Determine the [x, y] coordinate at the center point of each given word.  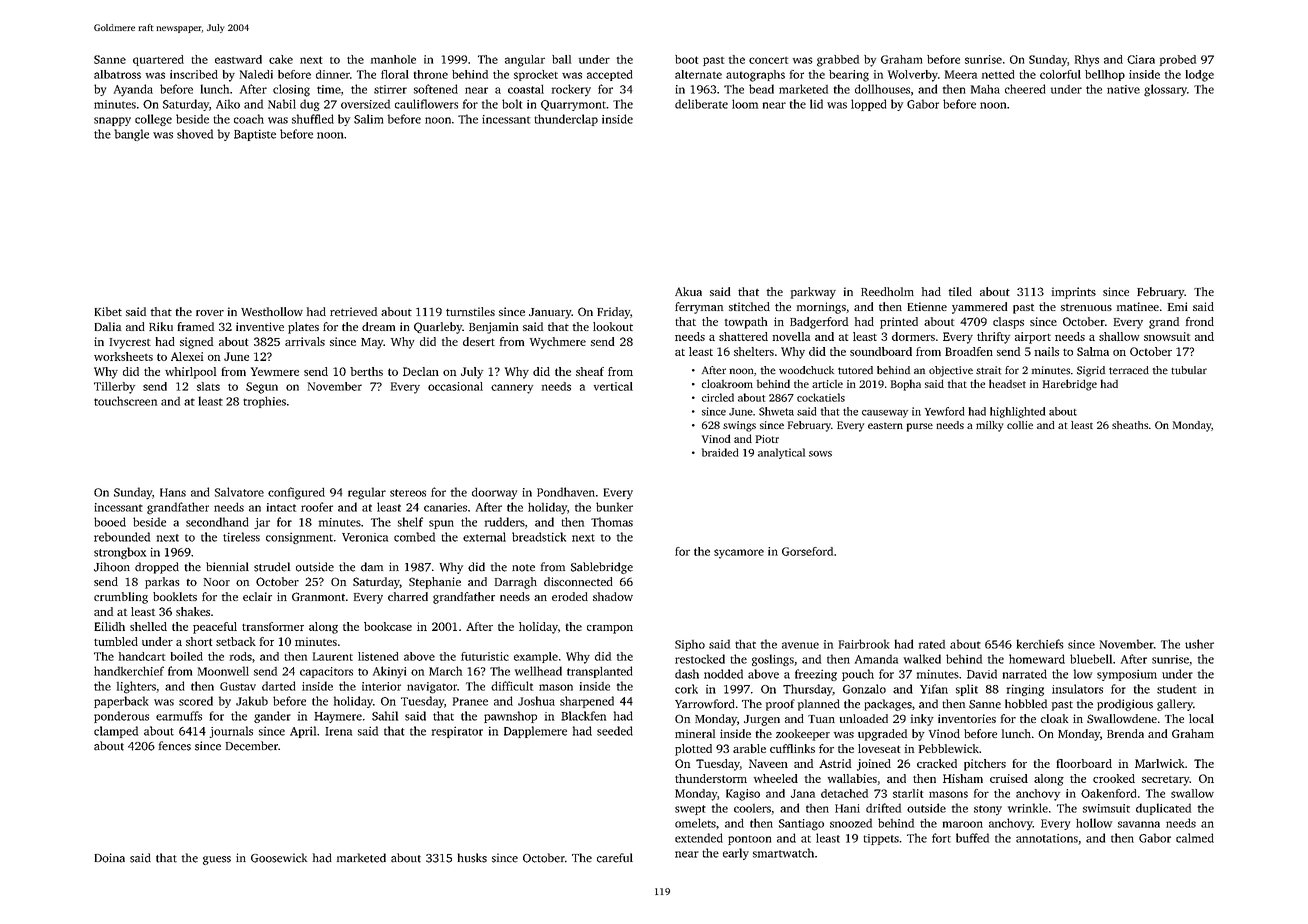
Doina [110, 858]
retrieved [353, 311]
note [523, 568]
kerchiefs [1040, 644]
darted [278, 686]
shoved [195, 134]
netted [998, 74]
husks [472, 858]
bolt [512, 104]
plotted [693, 750]
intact [281, 507]
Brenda [1125, 733]
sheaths [1130, 425]
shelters [754, 351]
